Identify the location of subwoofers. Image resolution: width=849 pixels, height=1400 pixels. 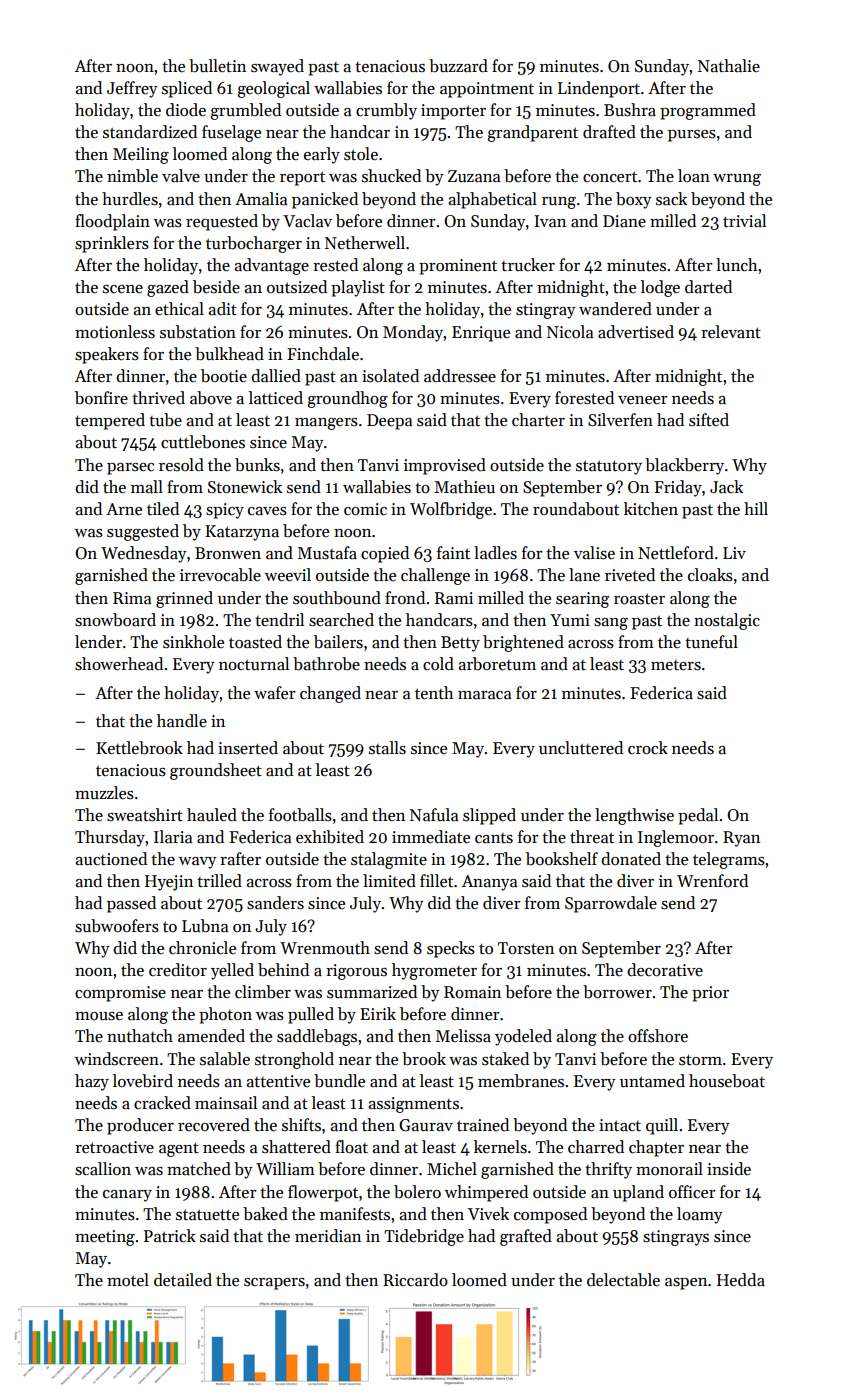
(117, 926).
